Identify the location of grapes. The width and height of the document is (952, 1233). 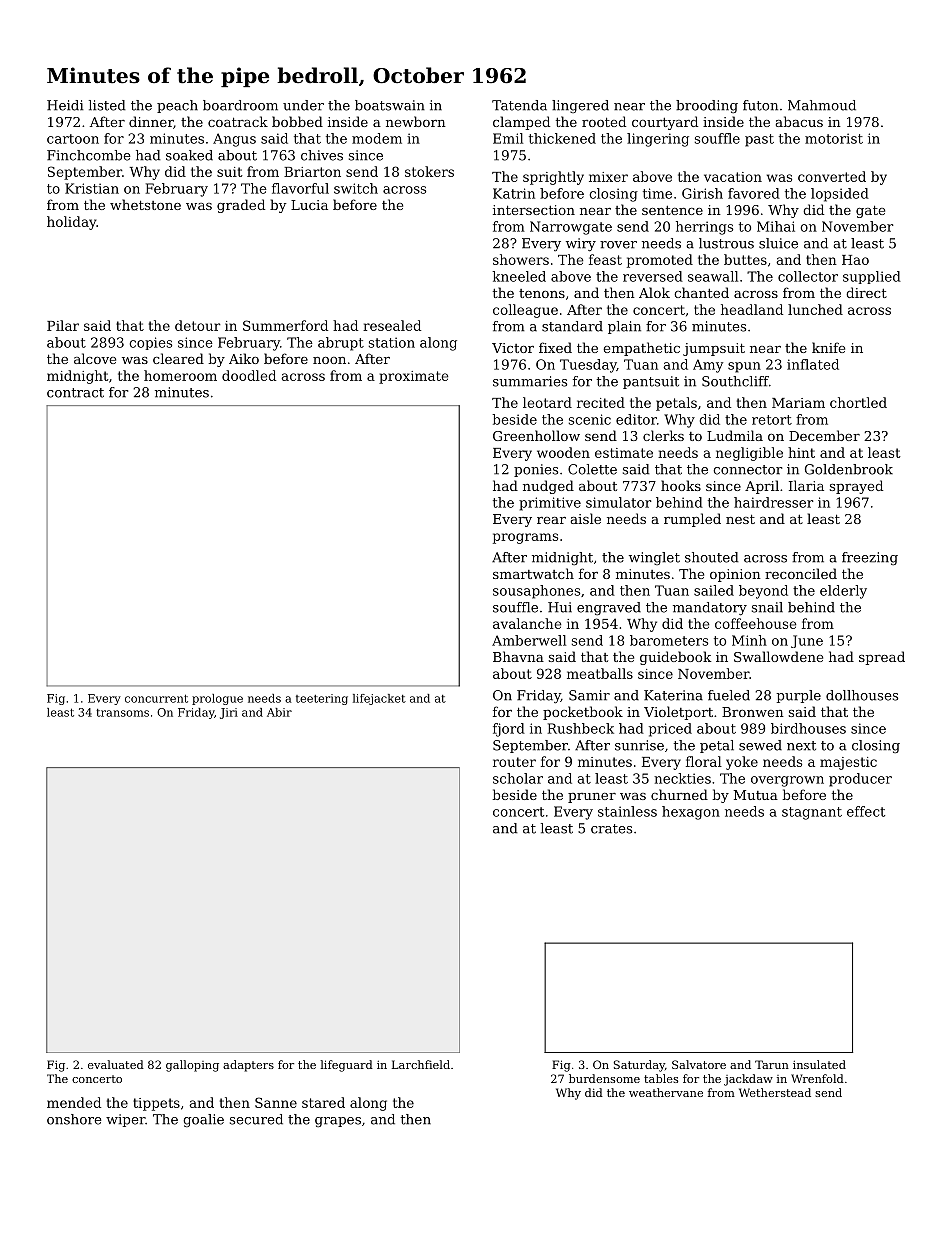
(338, 1122).
